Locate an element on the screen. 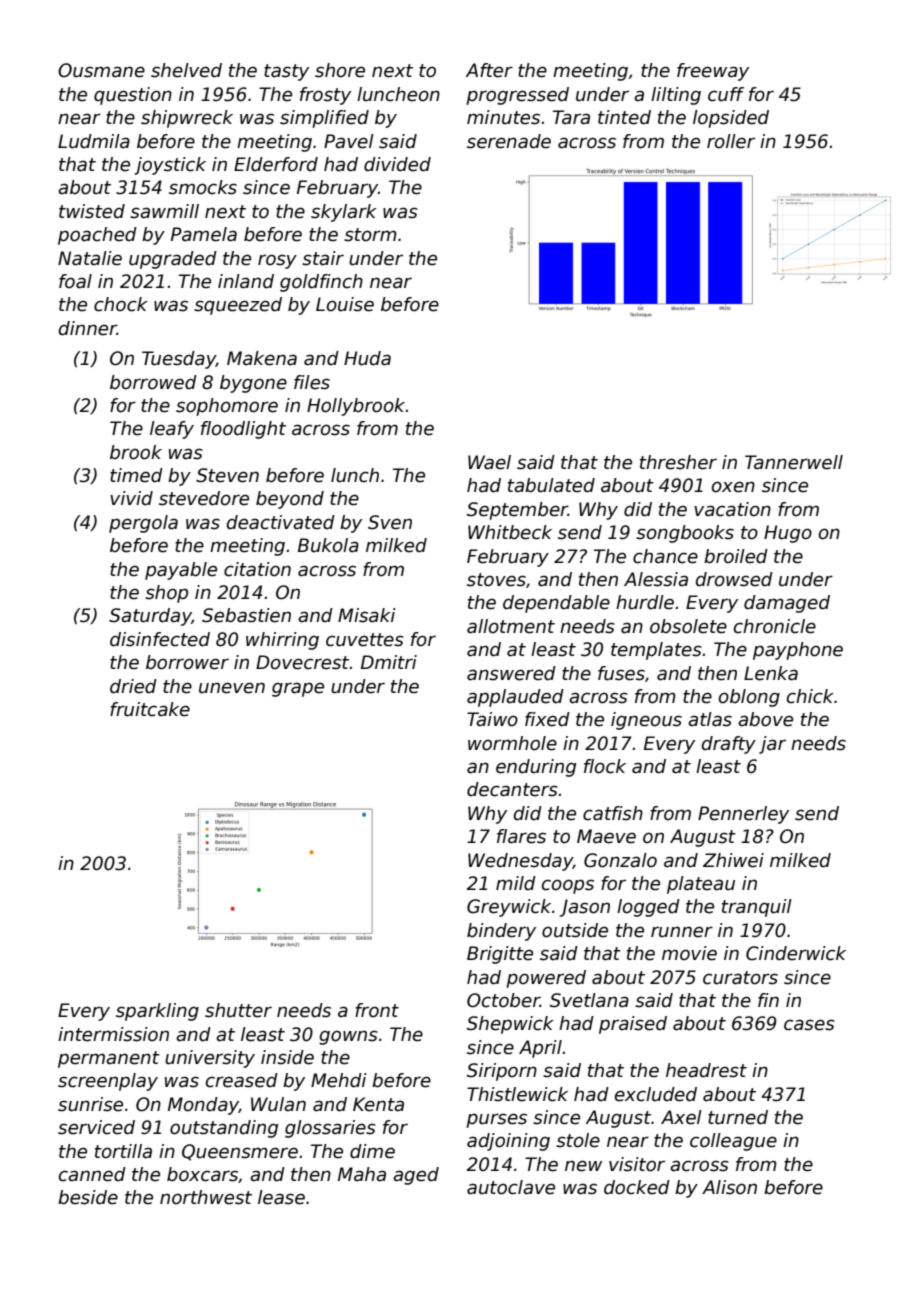 The image size is (908, 1316). thresher is located at coordinates (678, 462).
